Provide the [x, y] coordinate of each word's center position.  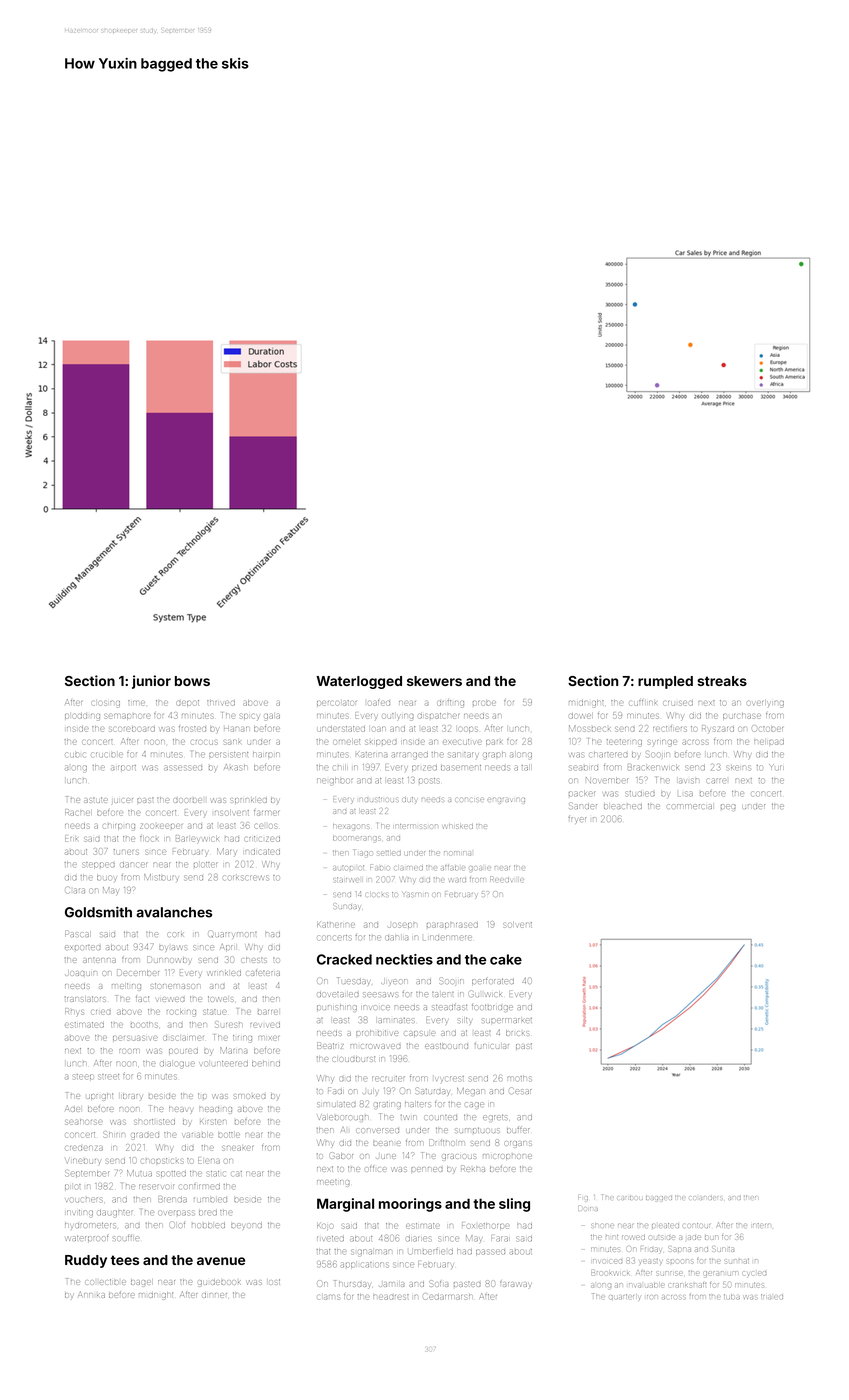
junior [151, 682]
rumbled [210, 1199]
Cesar [520, 1091]
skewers [434, 681]
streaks [722, 681]
